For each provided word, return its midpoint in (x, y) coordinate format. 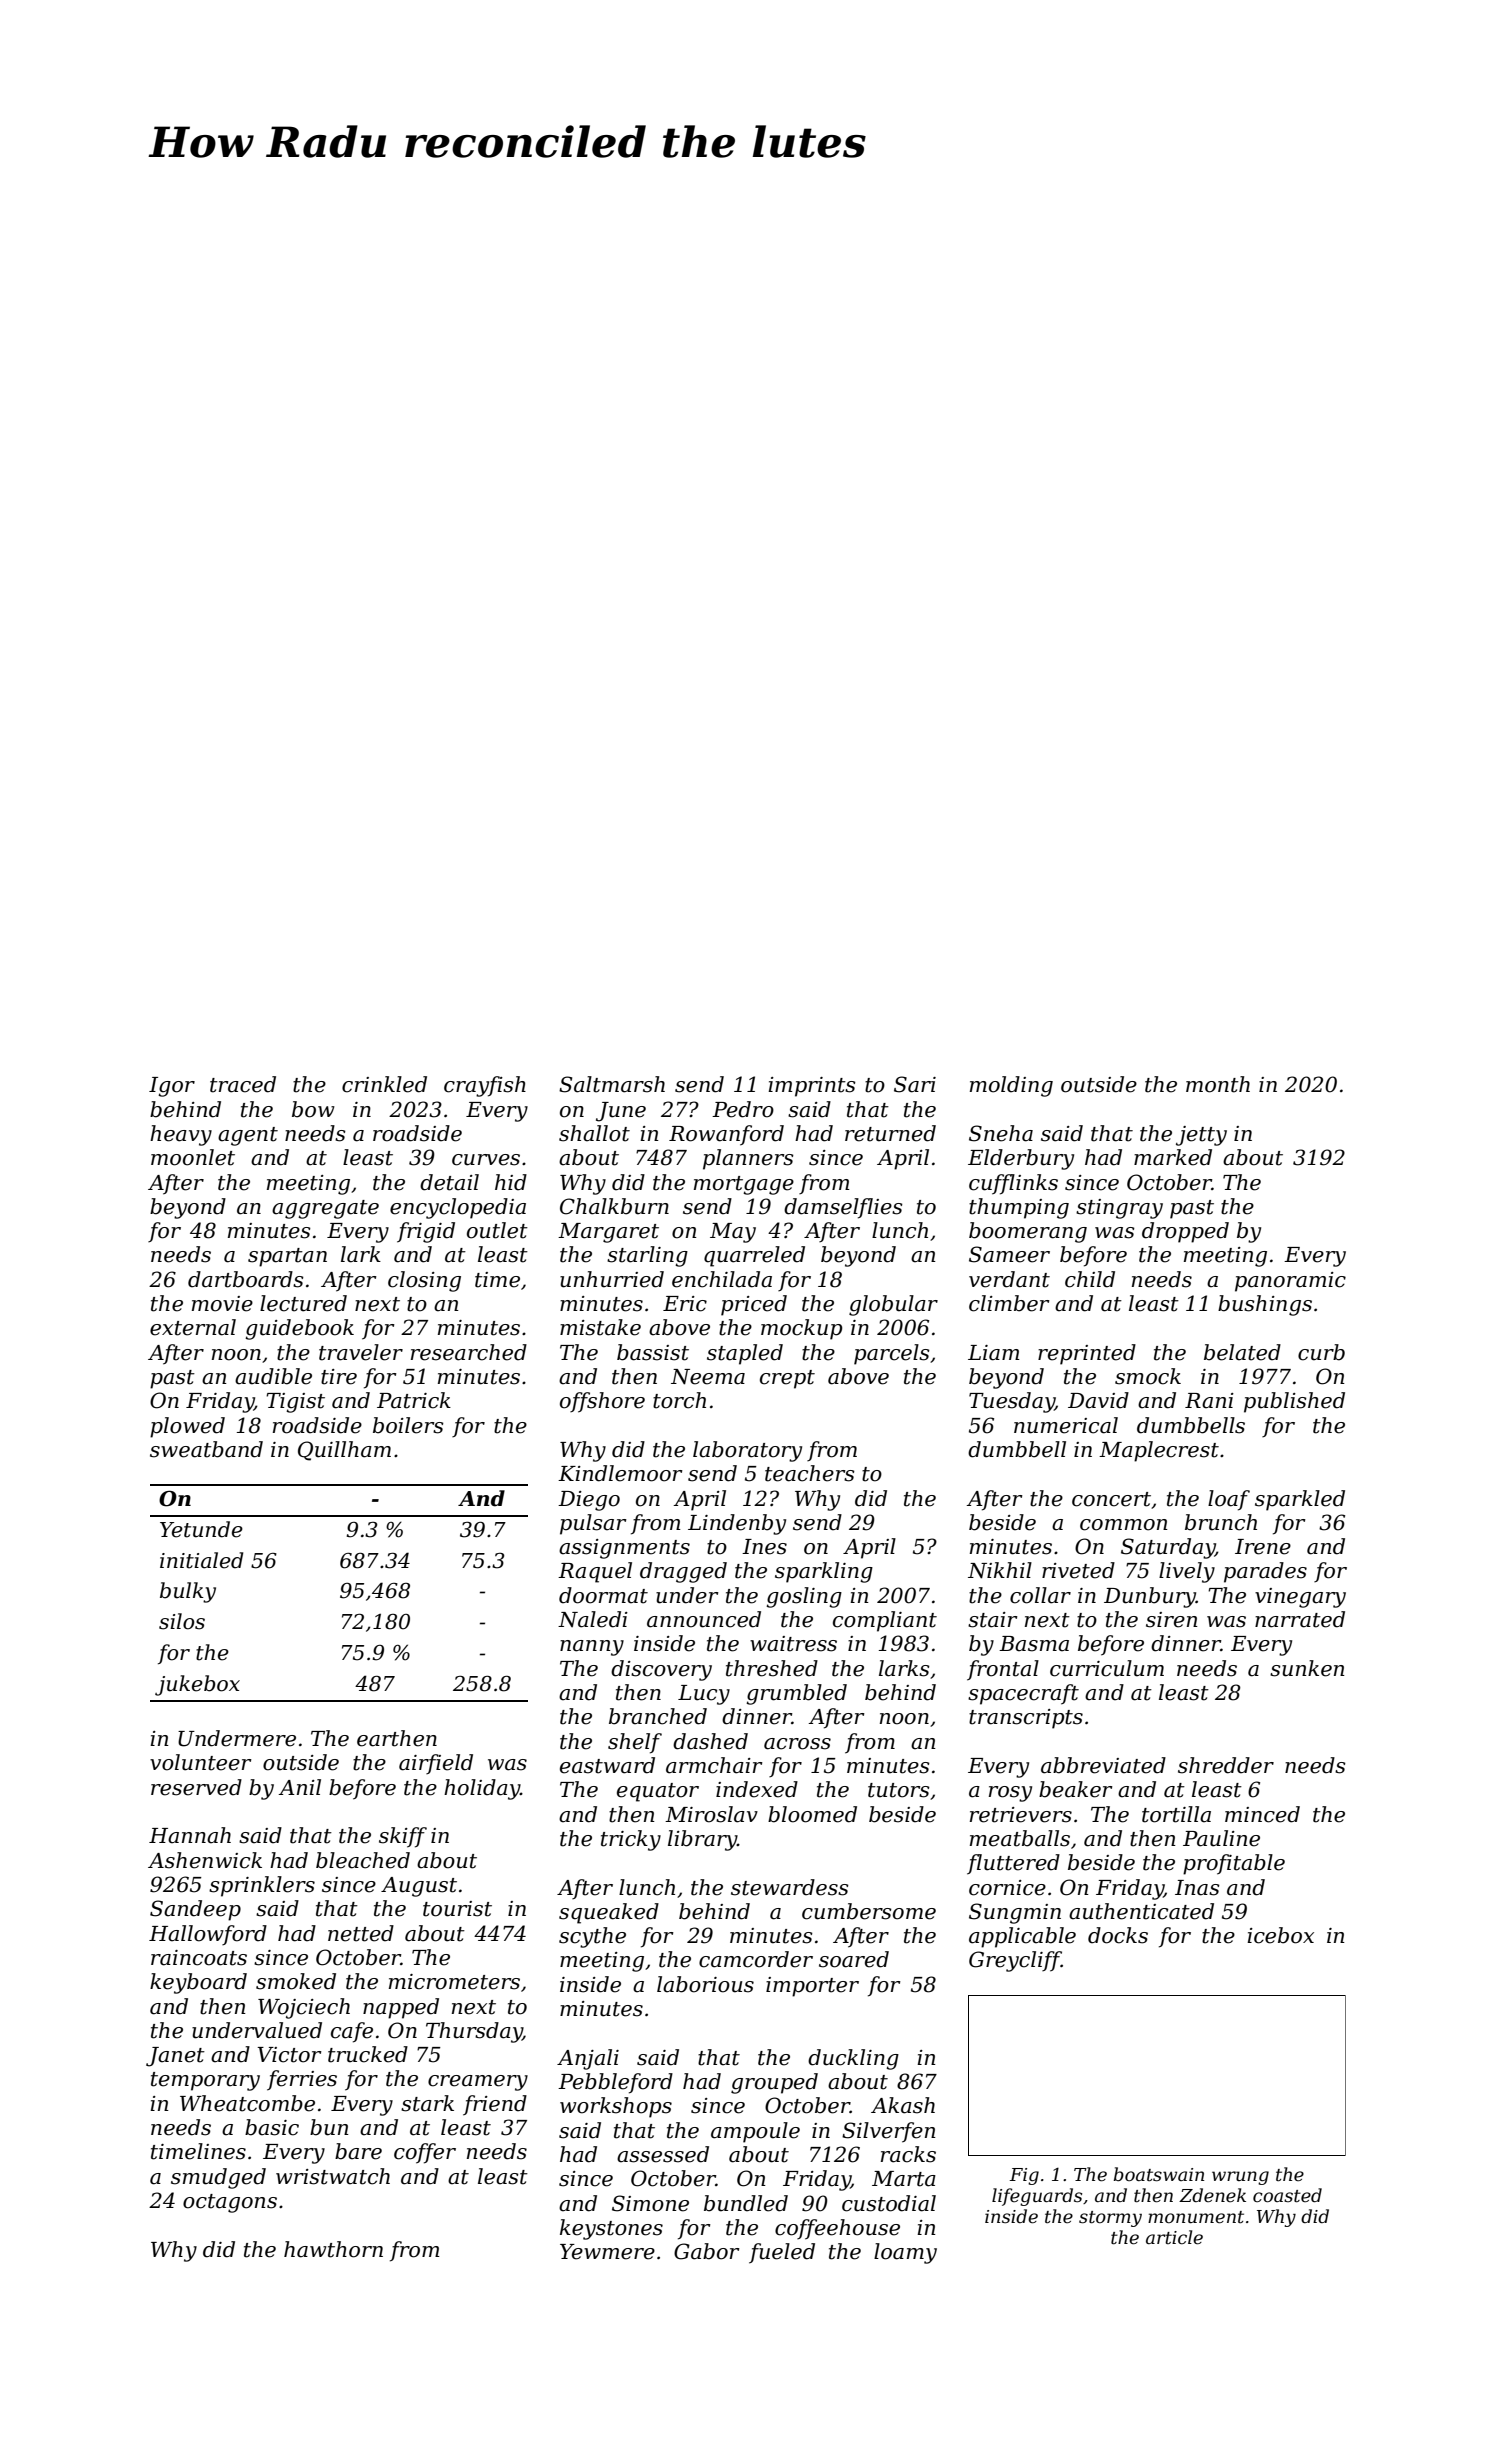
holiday (482, 1789)
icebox (1280, 1935)
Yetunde (201, 1529)
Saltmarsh (612, 1084)
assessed (663, 2154)
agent (248, 1136)
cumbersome (869, 1911)
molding (1011, 1086)
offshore (602, 1402)
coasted (1287, 2195)
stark (427, 2103)
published (1294, 1402)
